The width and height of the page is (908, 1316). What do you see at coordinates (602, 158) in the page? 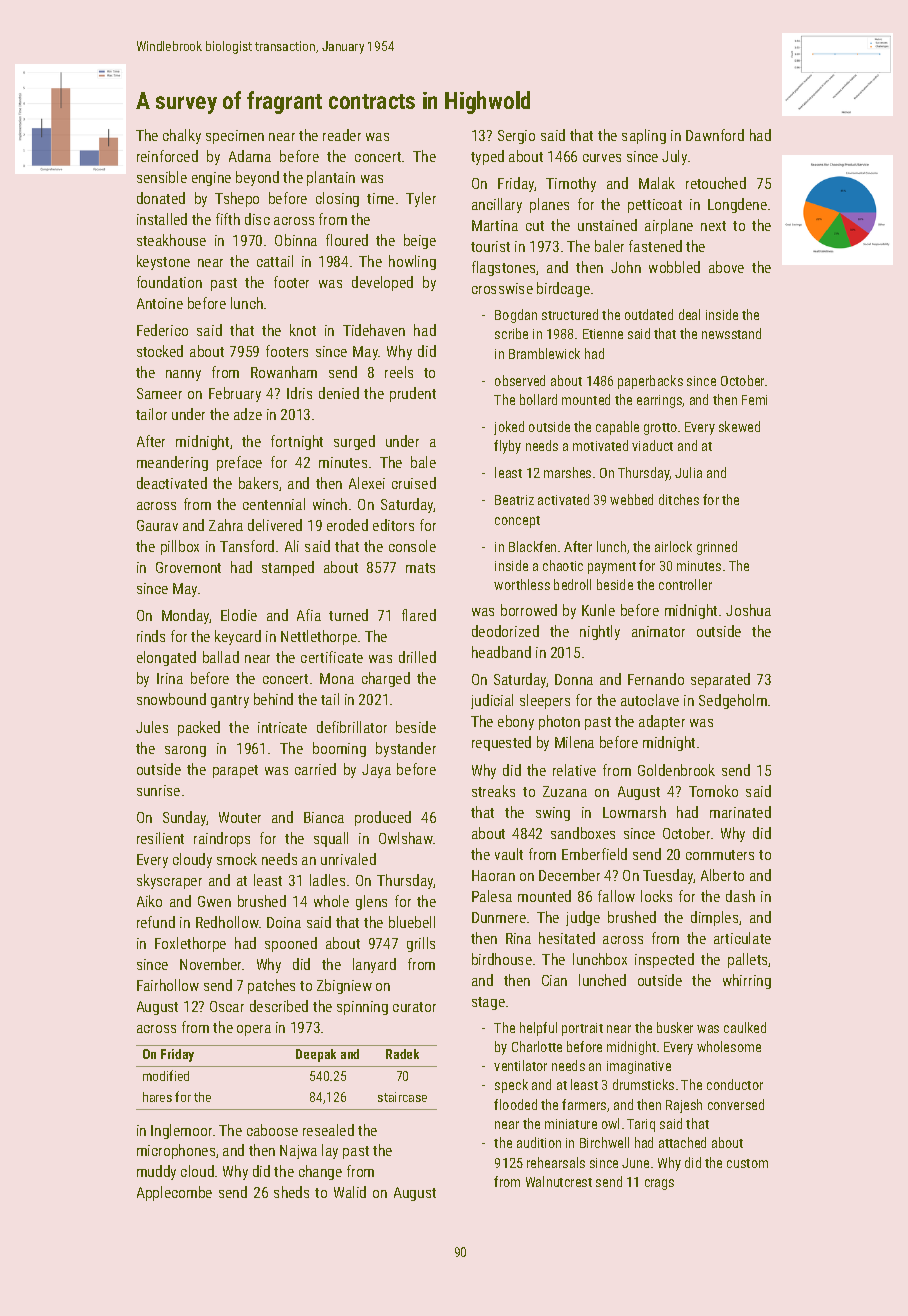
I see `curves` at bounding box center [602, 158].
